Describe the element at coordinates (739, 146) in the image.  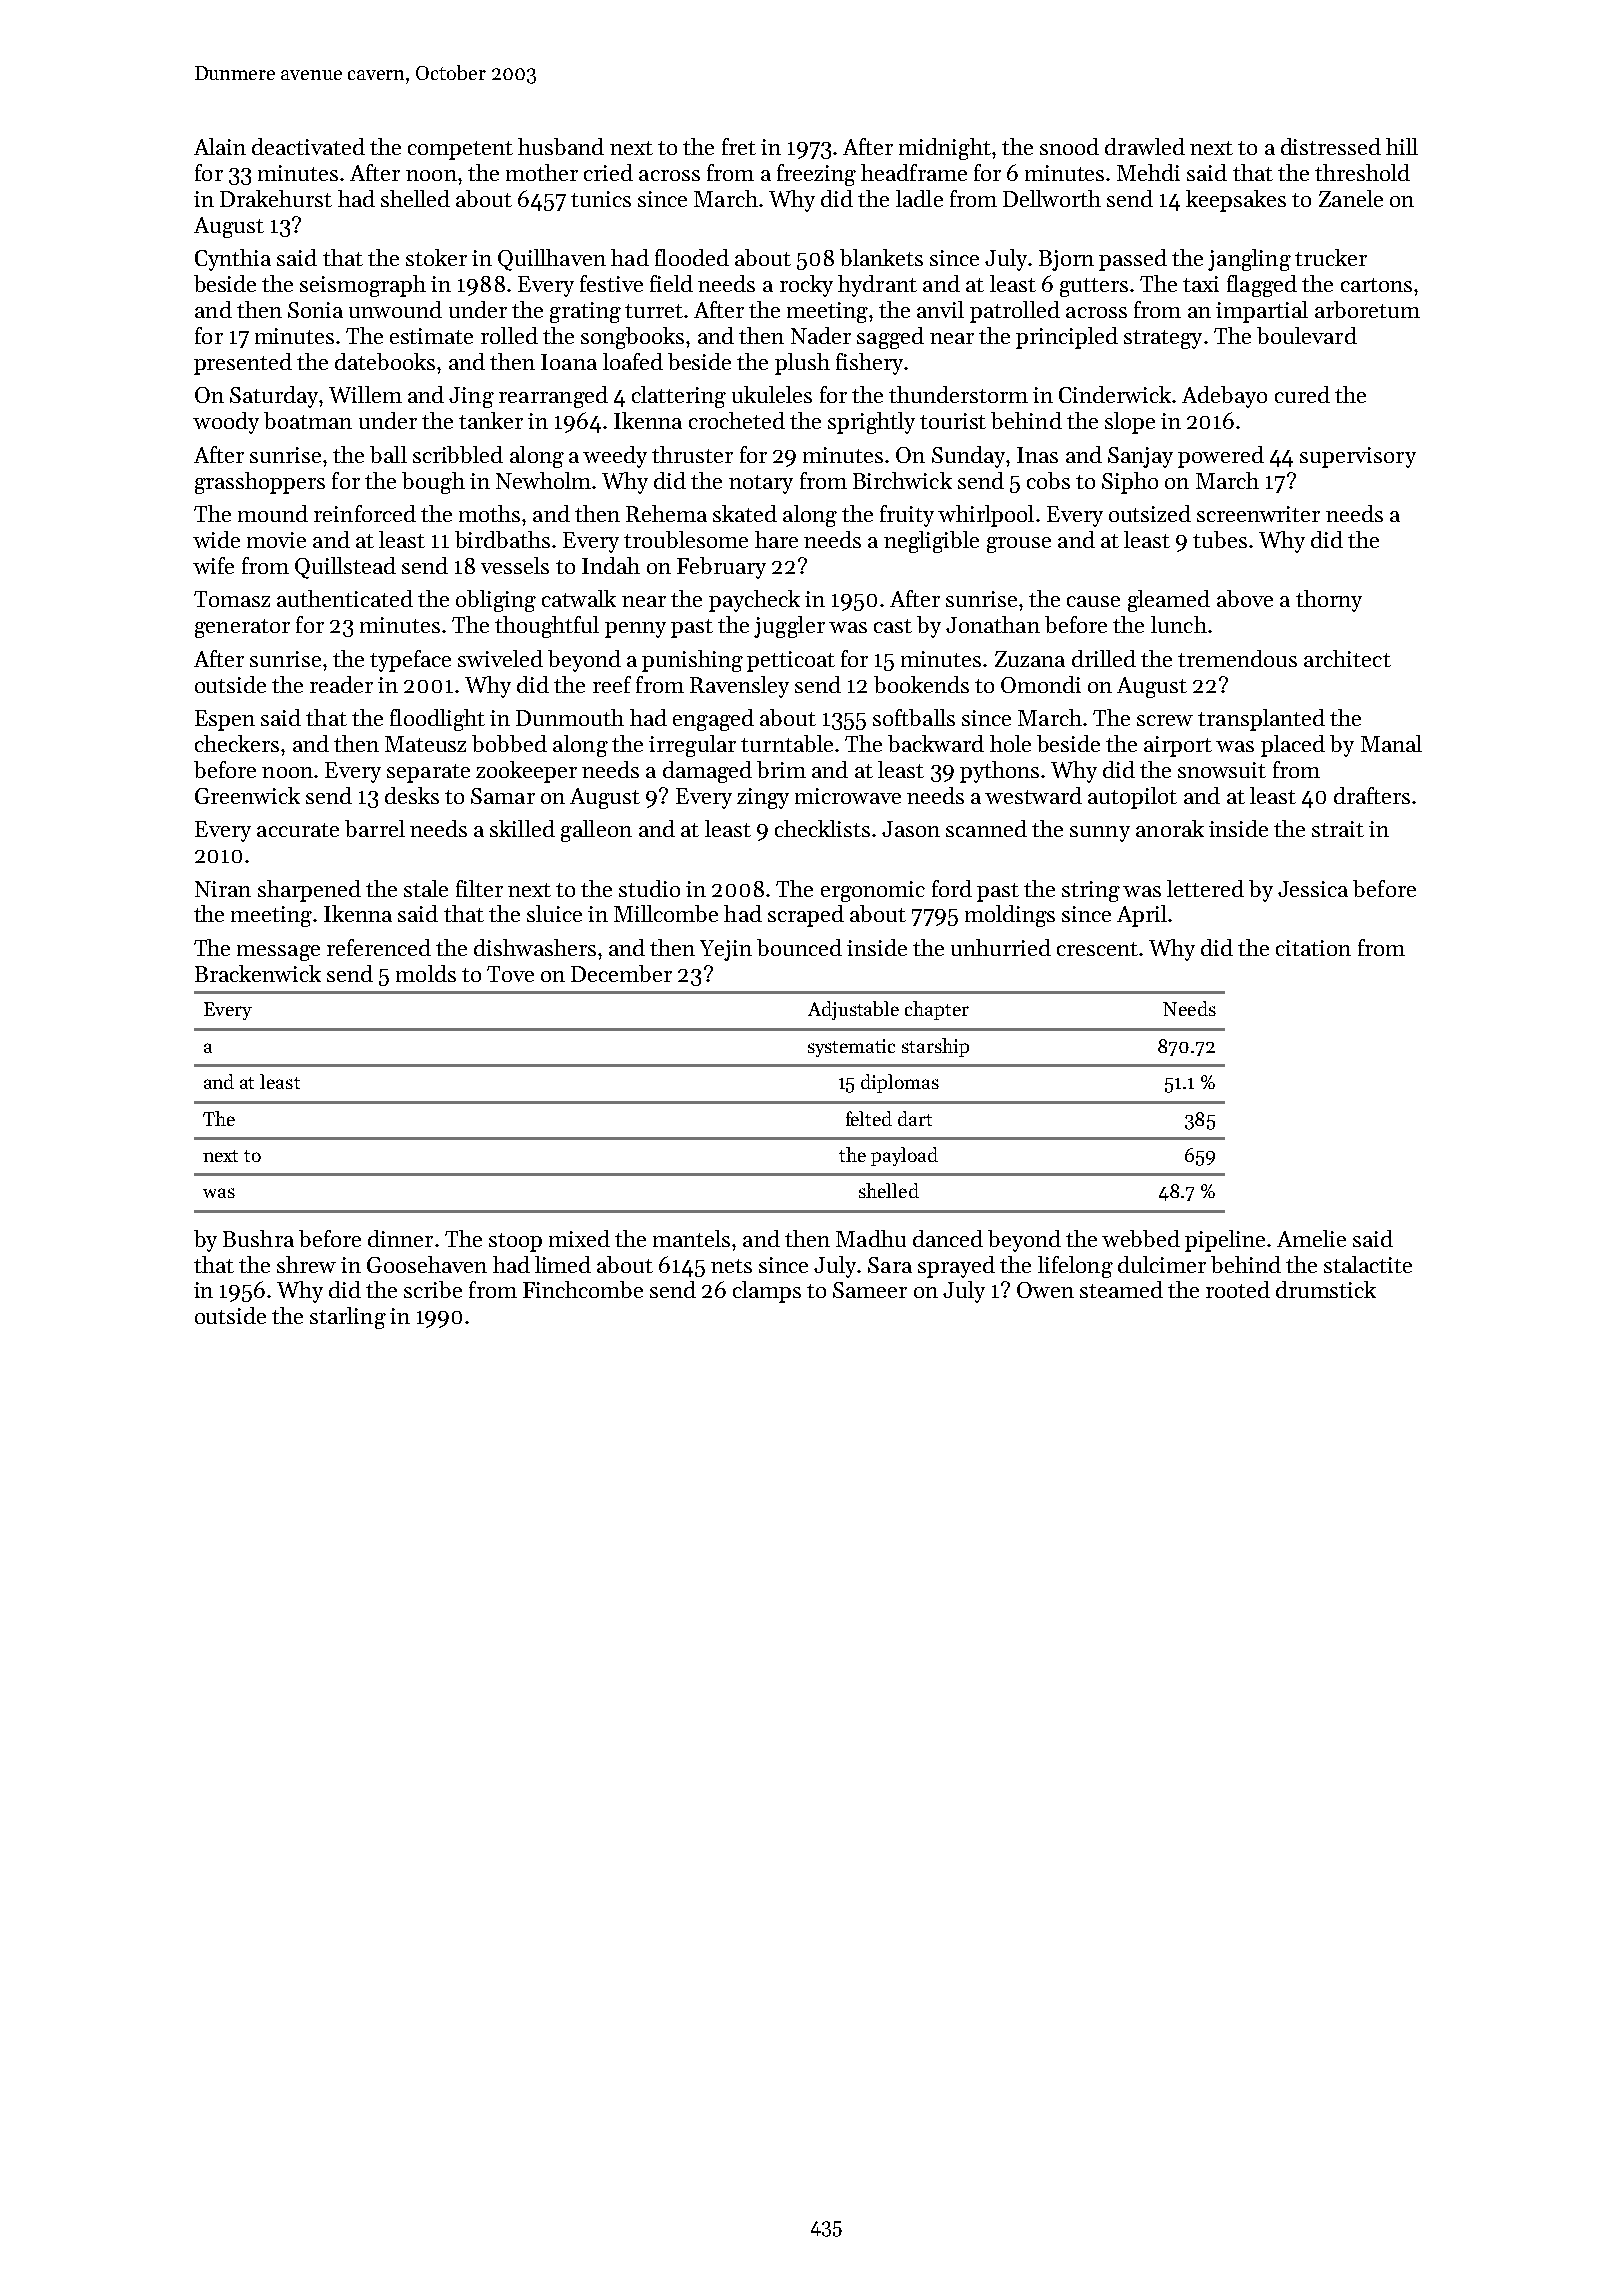
I see `fret` at that location.
